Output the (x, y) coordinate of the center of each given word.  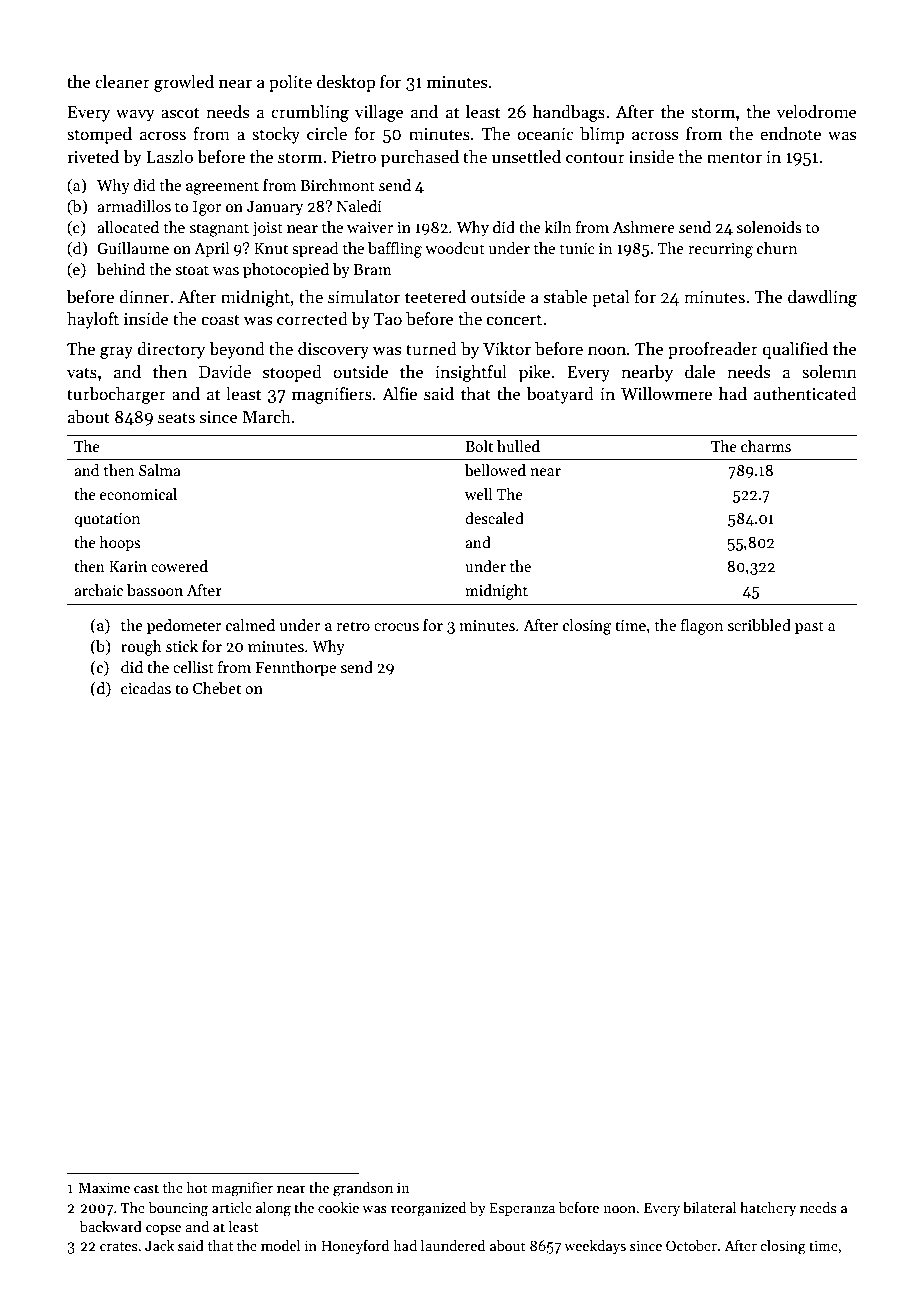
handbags (569, 113)
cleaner (122, 82)
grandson (363, 1189)
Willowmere (666, 394)
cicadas (146, 688)
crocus (396, 627)
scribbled (759, 625)
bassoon (155, 590)
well (478, 494)
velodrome (816, 112)
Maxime (104, 1187)
